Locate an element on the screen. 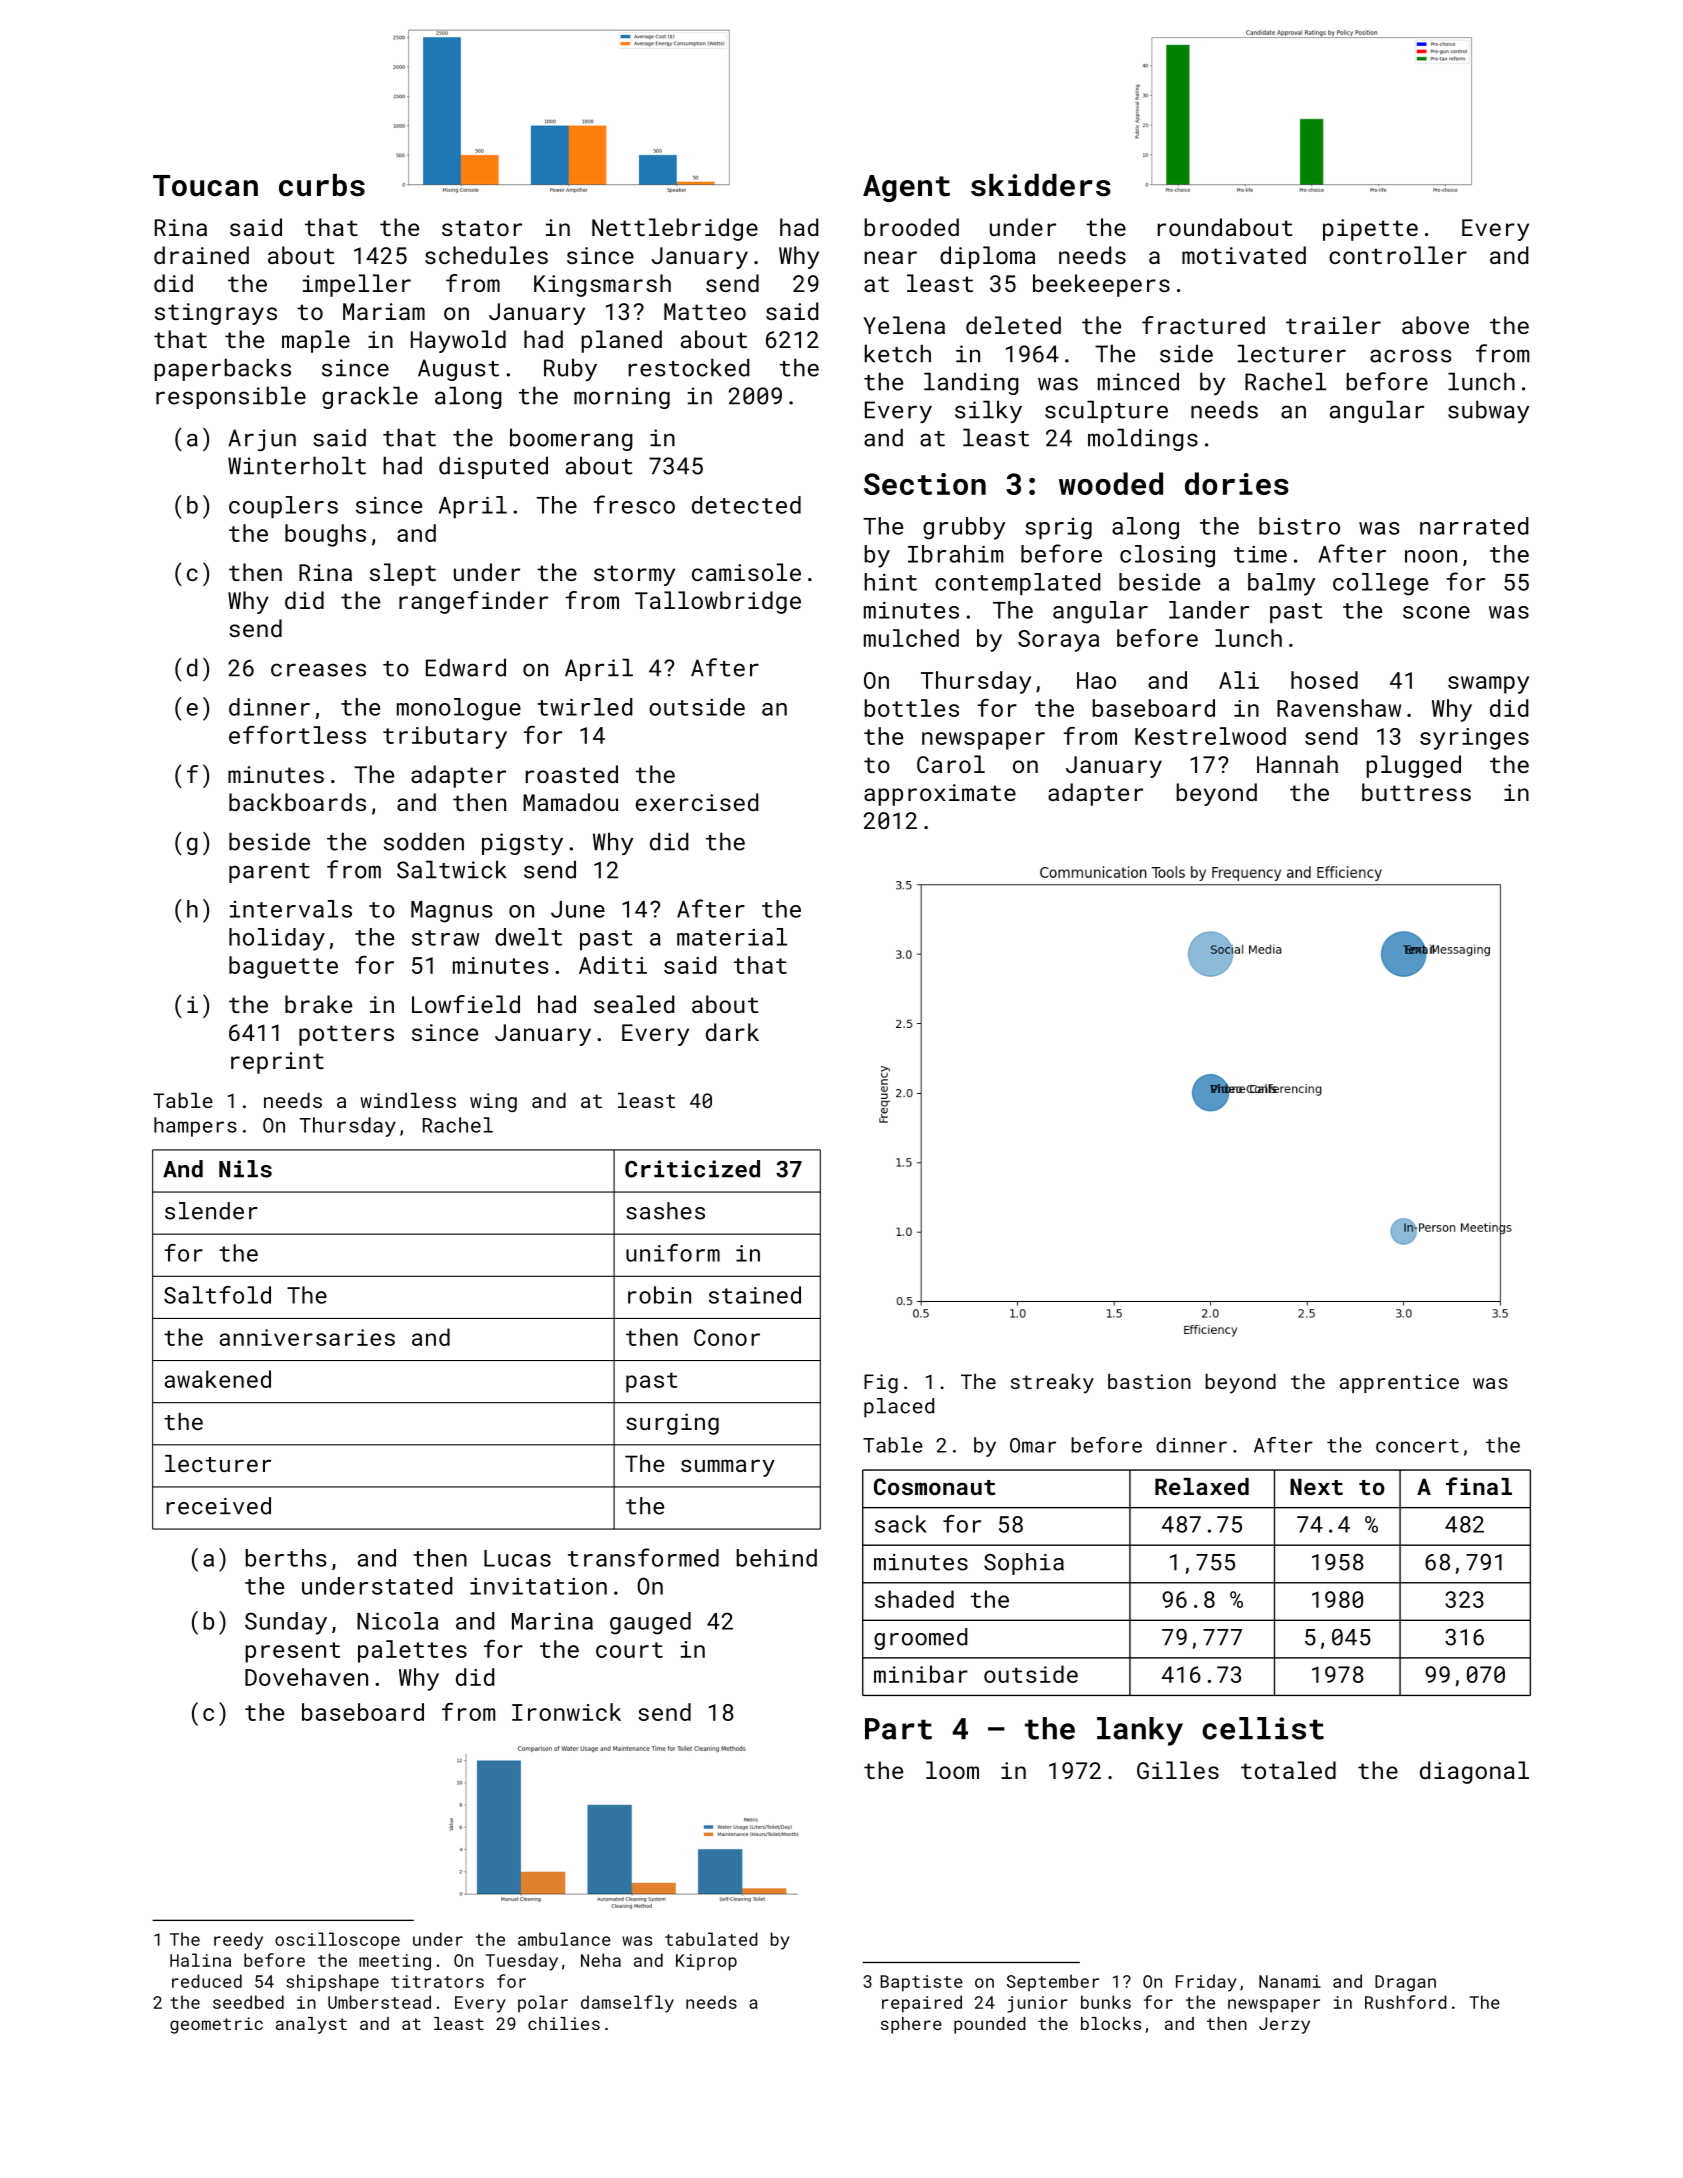  reedy is located at coordinates (238, 1941).
